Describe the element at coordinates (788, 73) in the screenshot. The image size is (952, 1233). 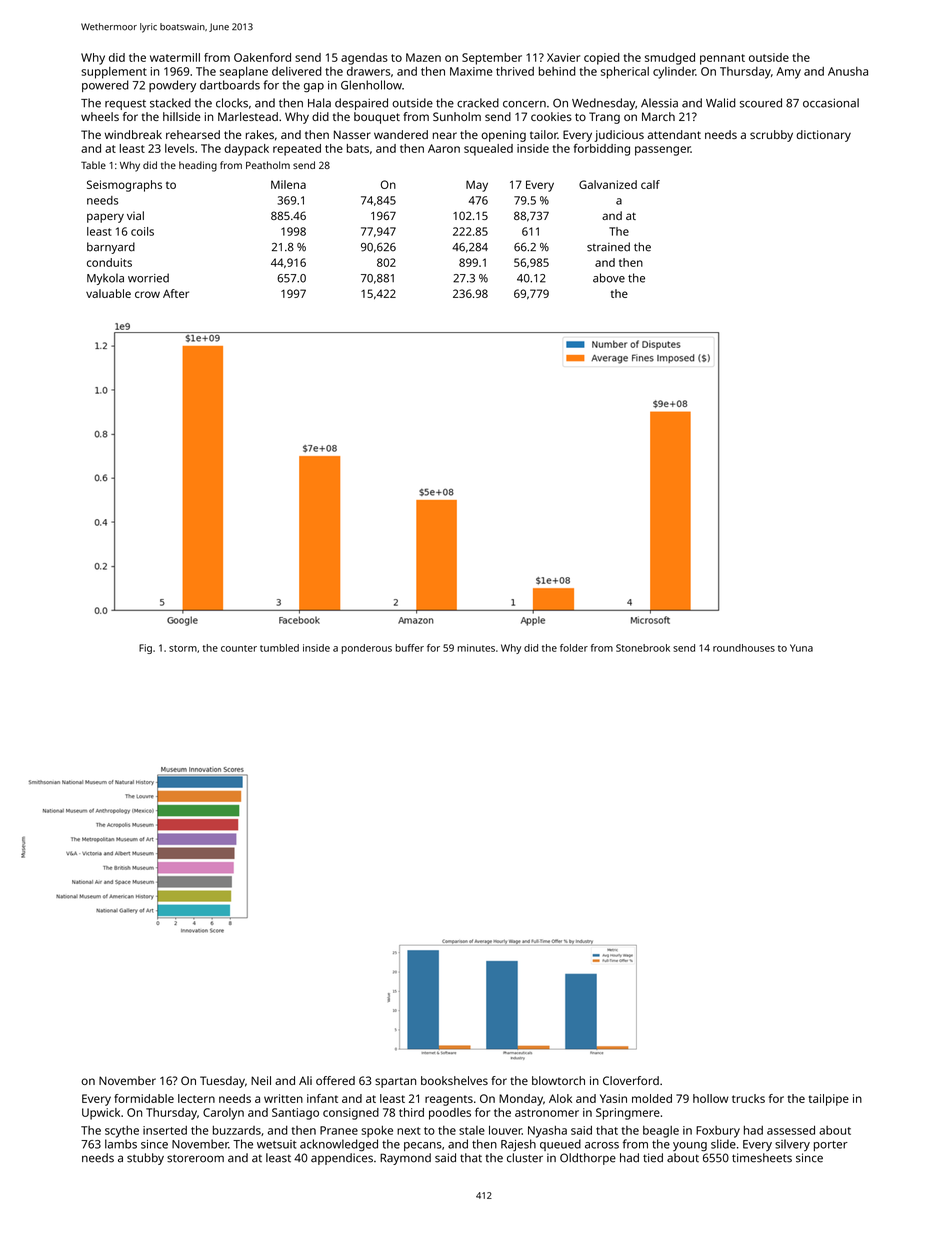
I see `Amy` at that location.
